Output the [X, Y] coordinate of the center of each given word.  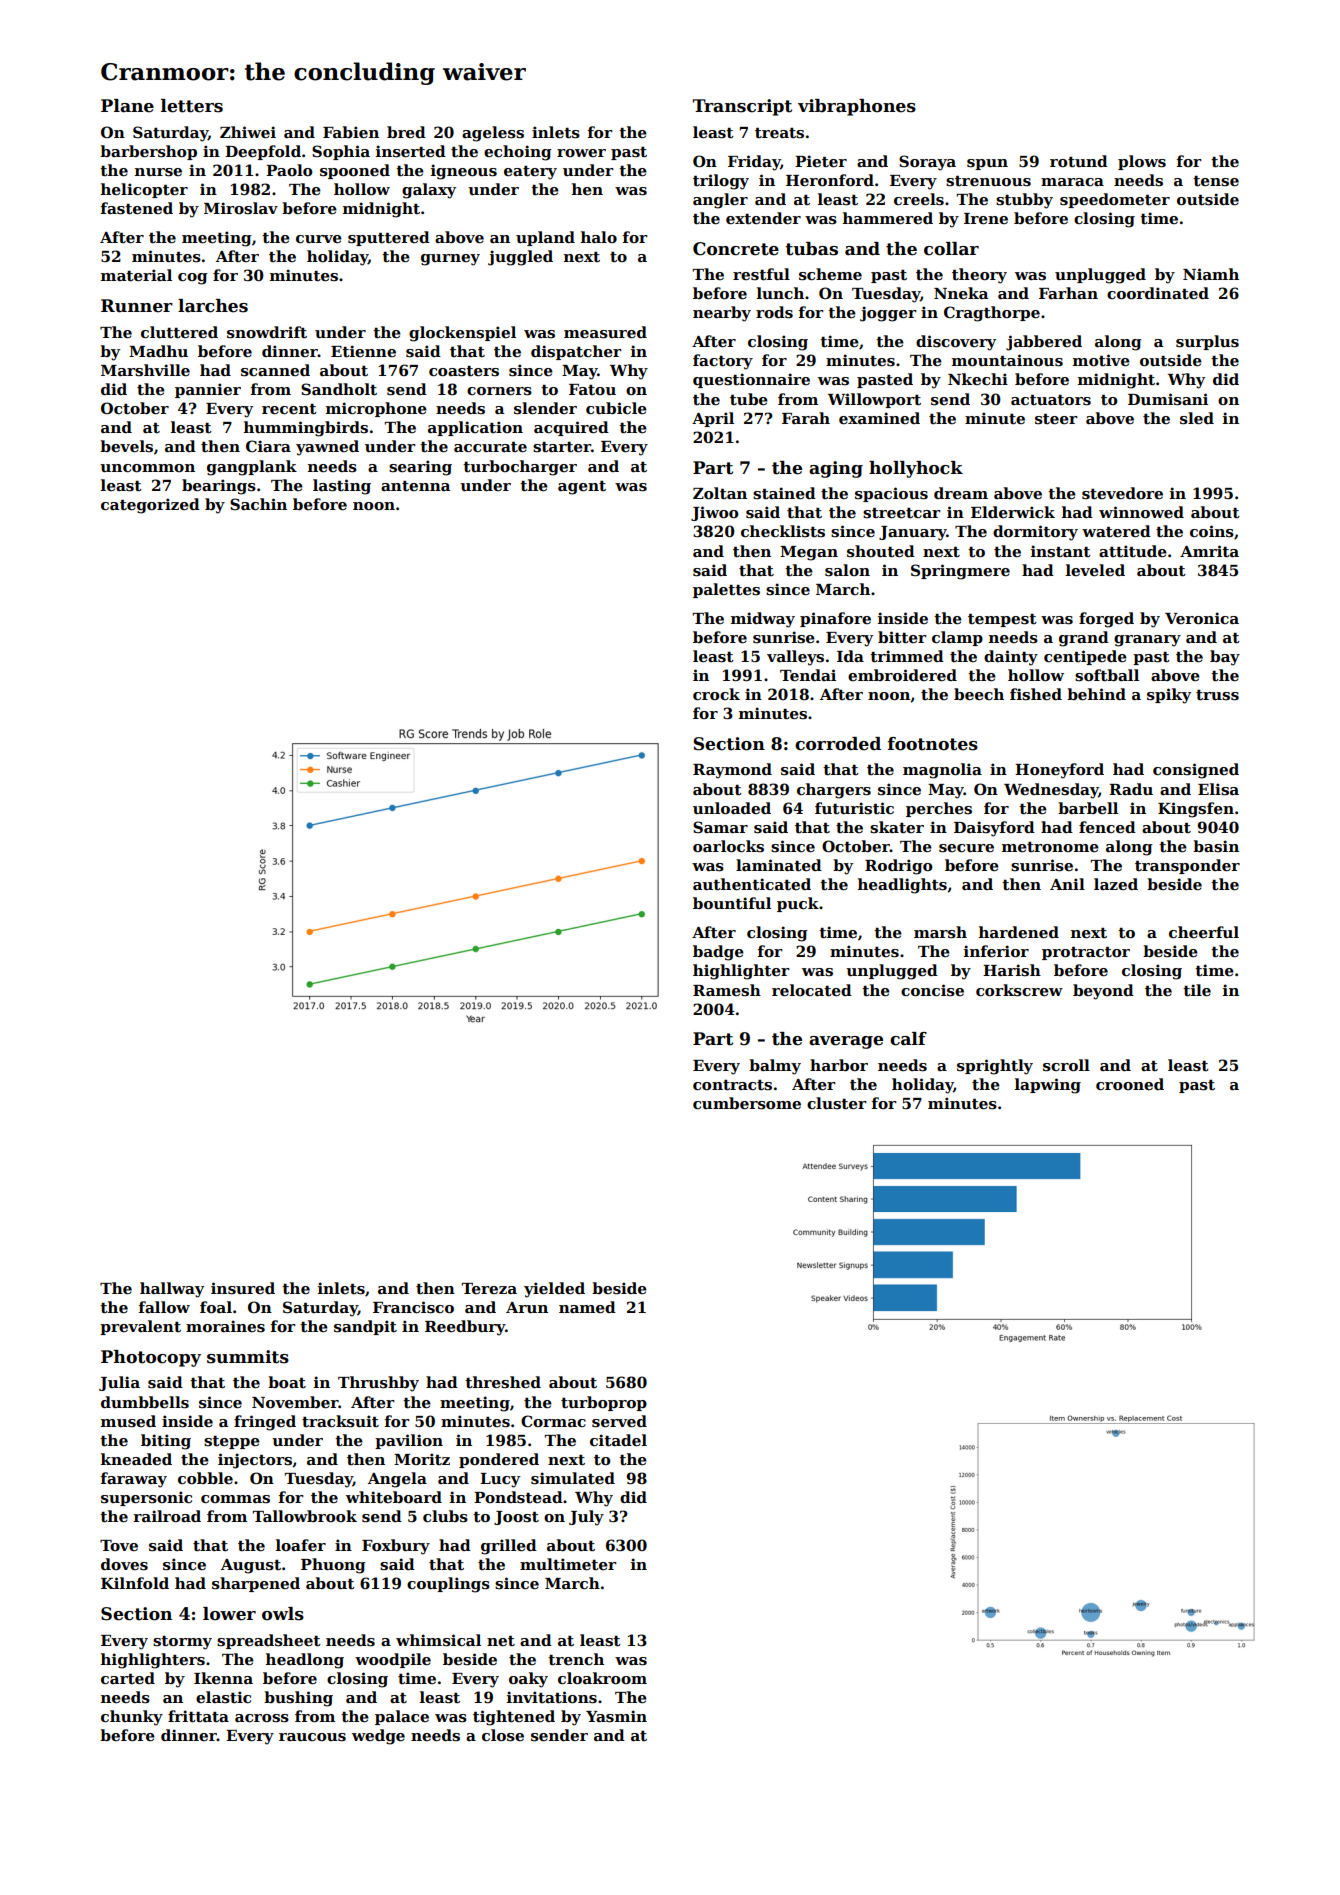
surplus [1207, 342]
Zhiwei [248, 132]
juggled [520, 258]
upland [545, 238]
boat [287, 1382]
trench [576, 1659]
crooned [1130, 1084]
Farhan [1068, 293]
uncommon [147, 468]
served [619, 1421]
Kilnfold [135, 1583]
